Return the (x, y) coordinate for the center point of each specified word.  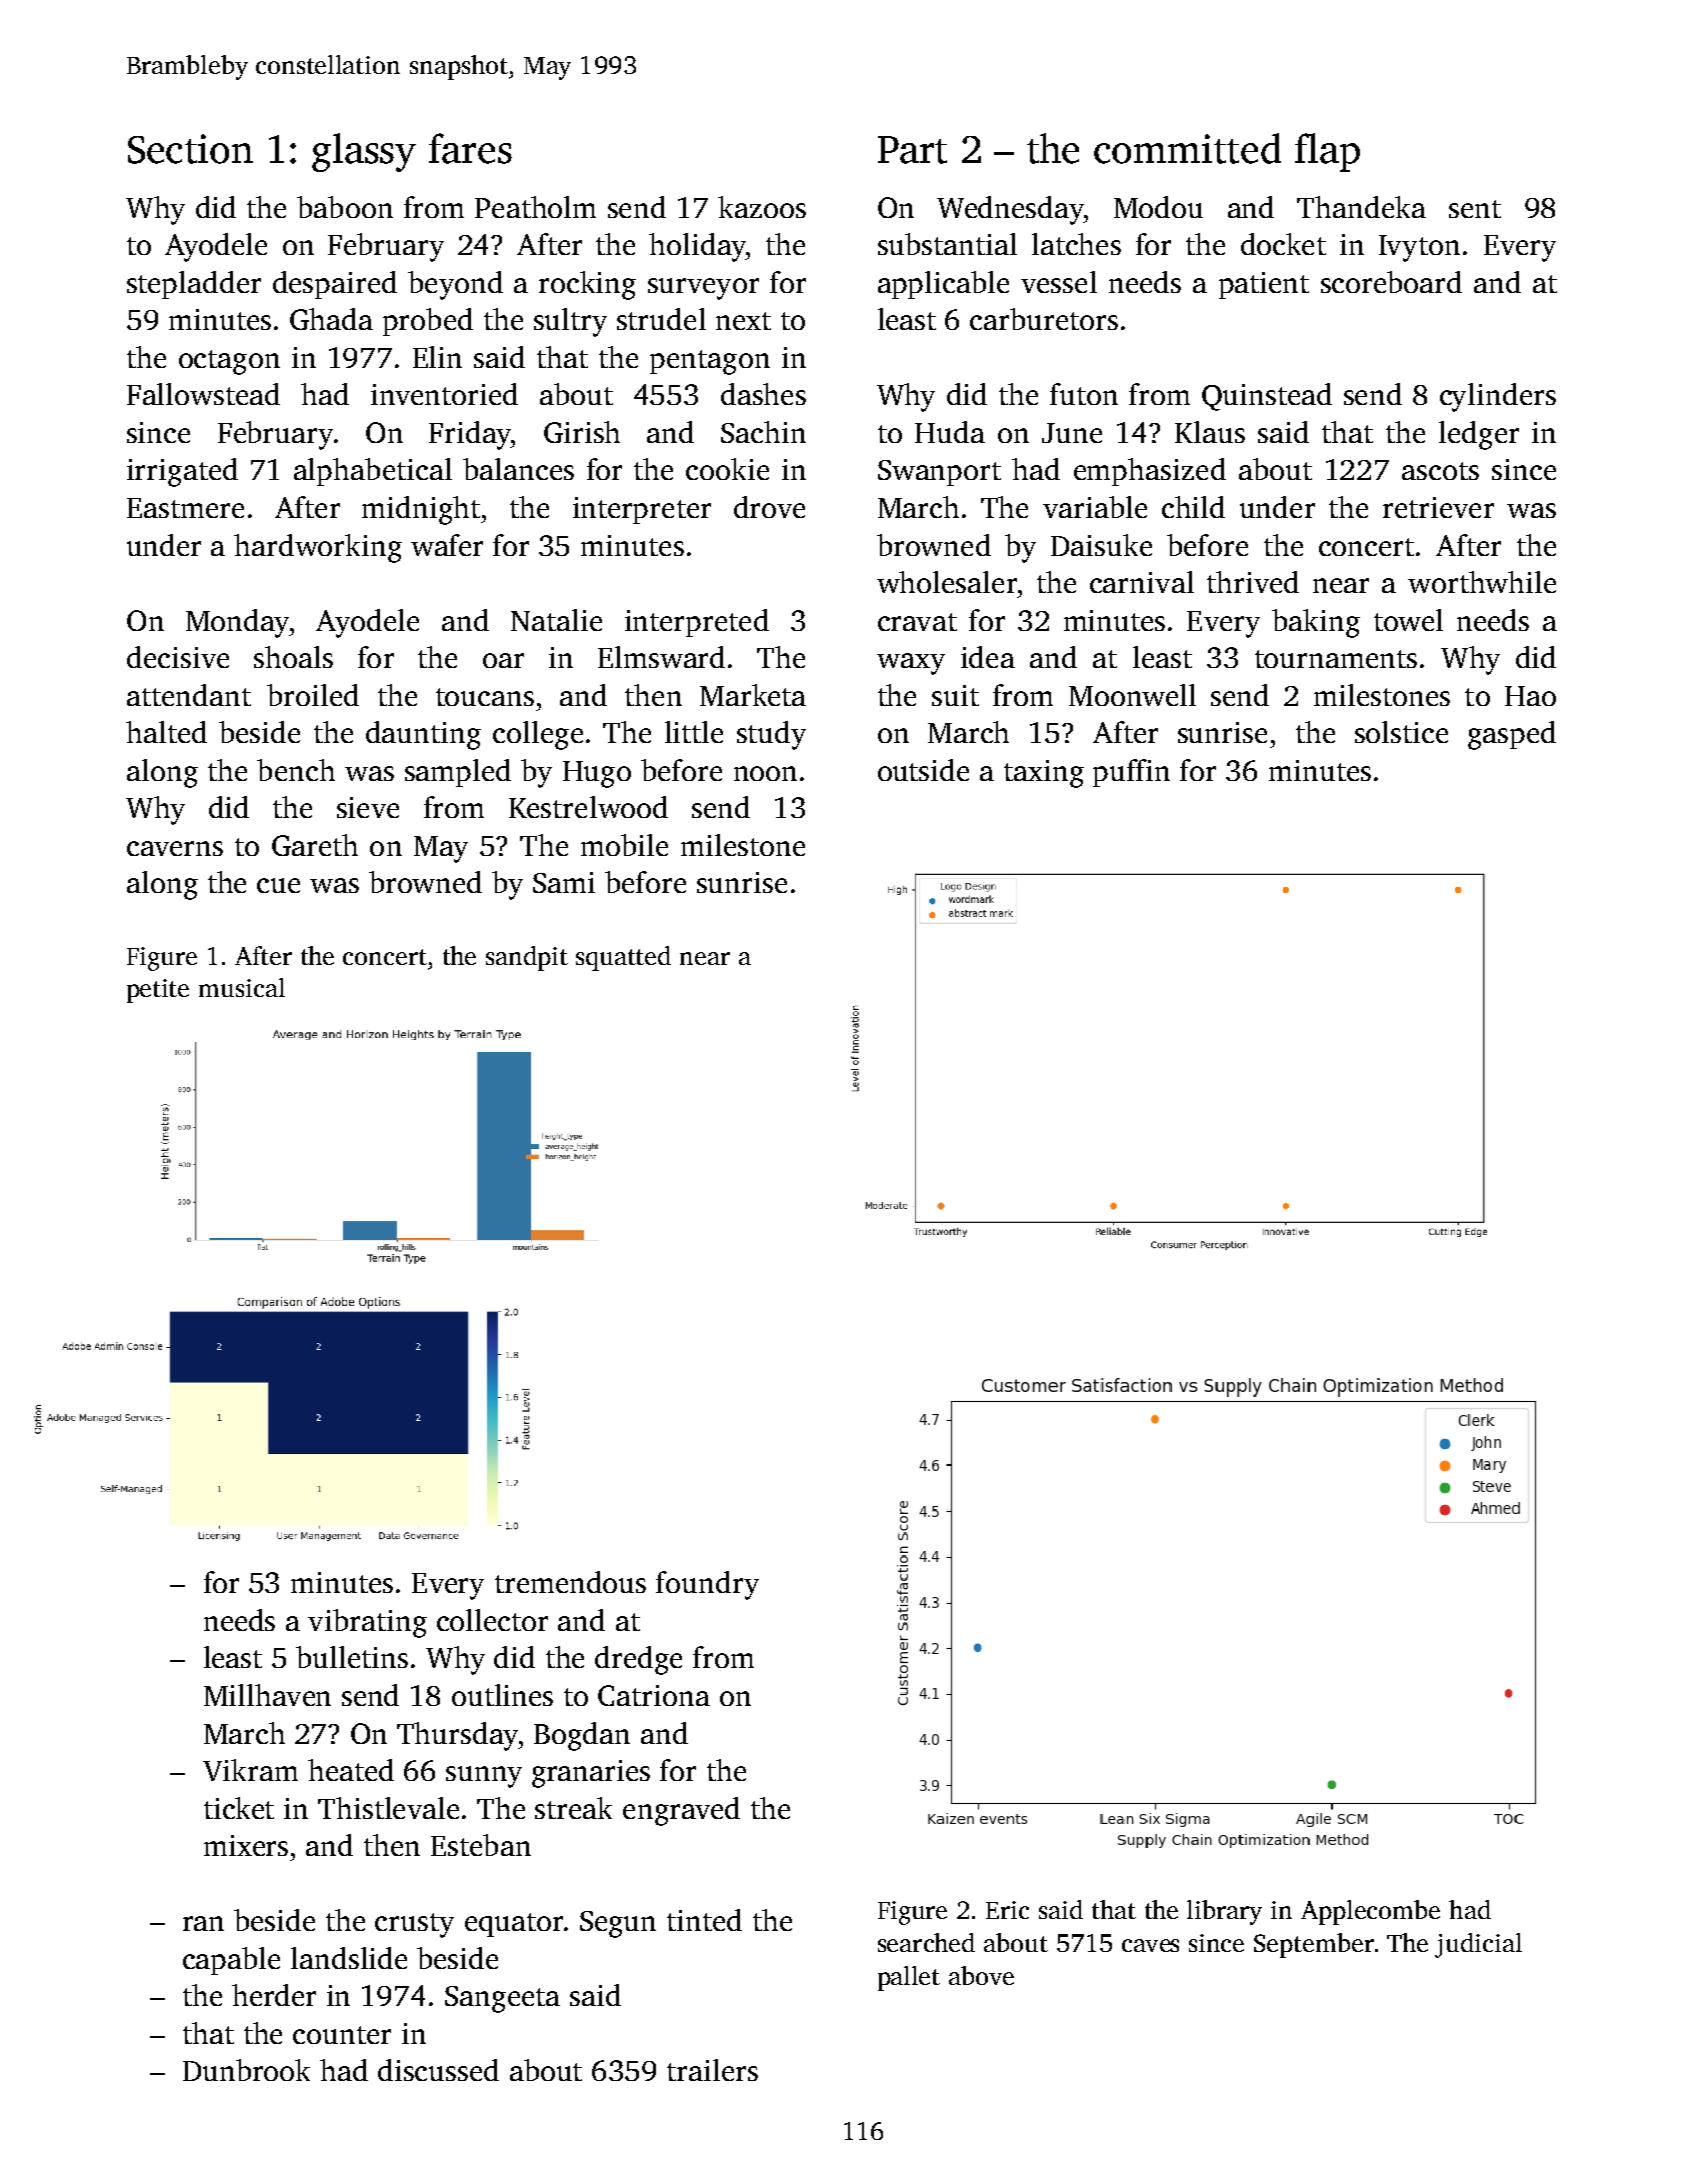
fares (470, 148)
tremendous (570, 1582)
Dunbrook (246, 2070)
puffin (1131, 773)
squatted (623, 958)
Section (190, 149)
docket (1283, 244)
